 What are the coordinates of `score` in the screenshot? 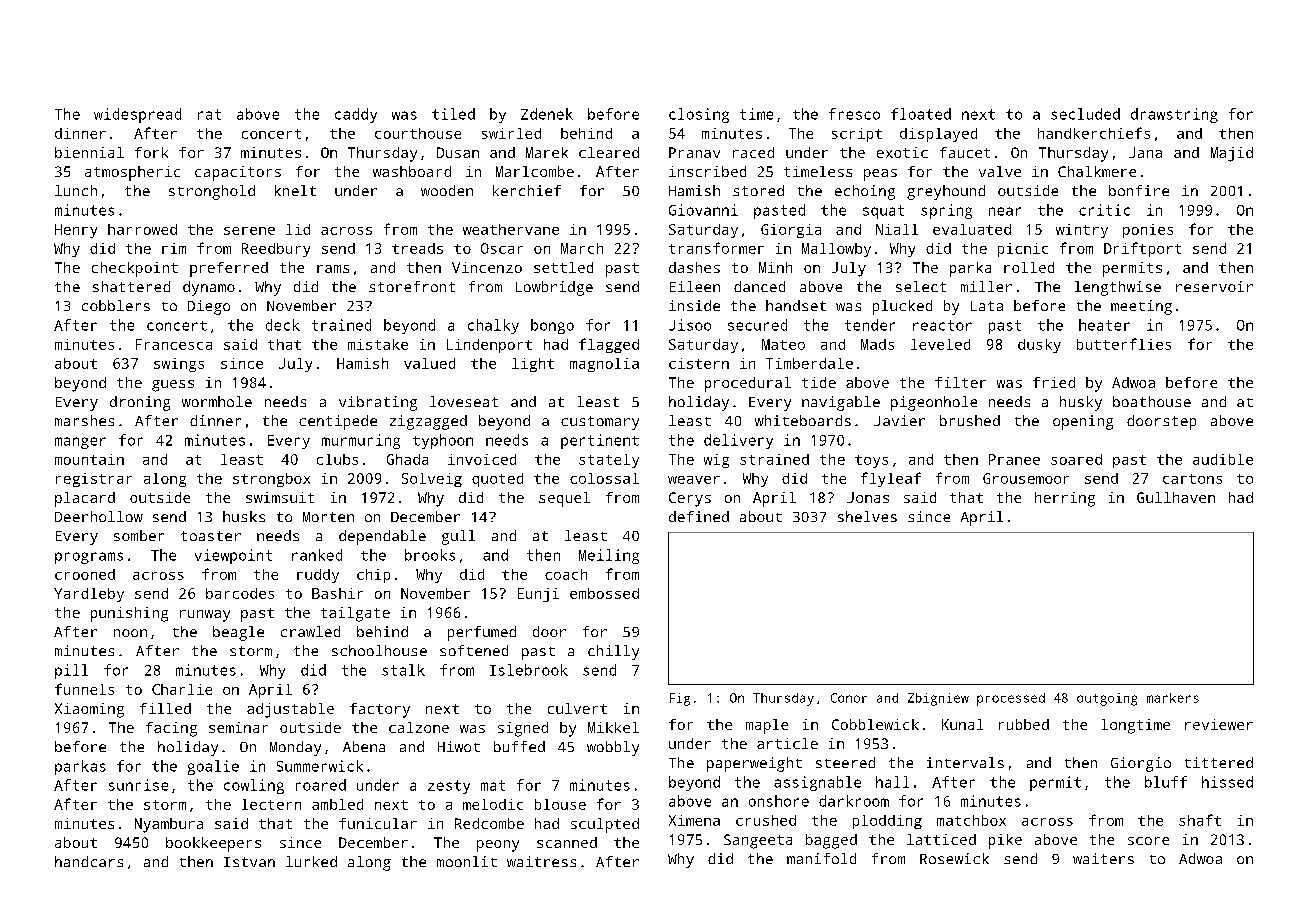 It's located at (1148, 841).
